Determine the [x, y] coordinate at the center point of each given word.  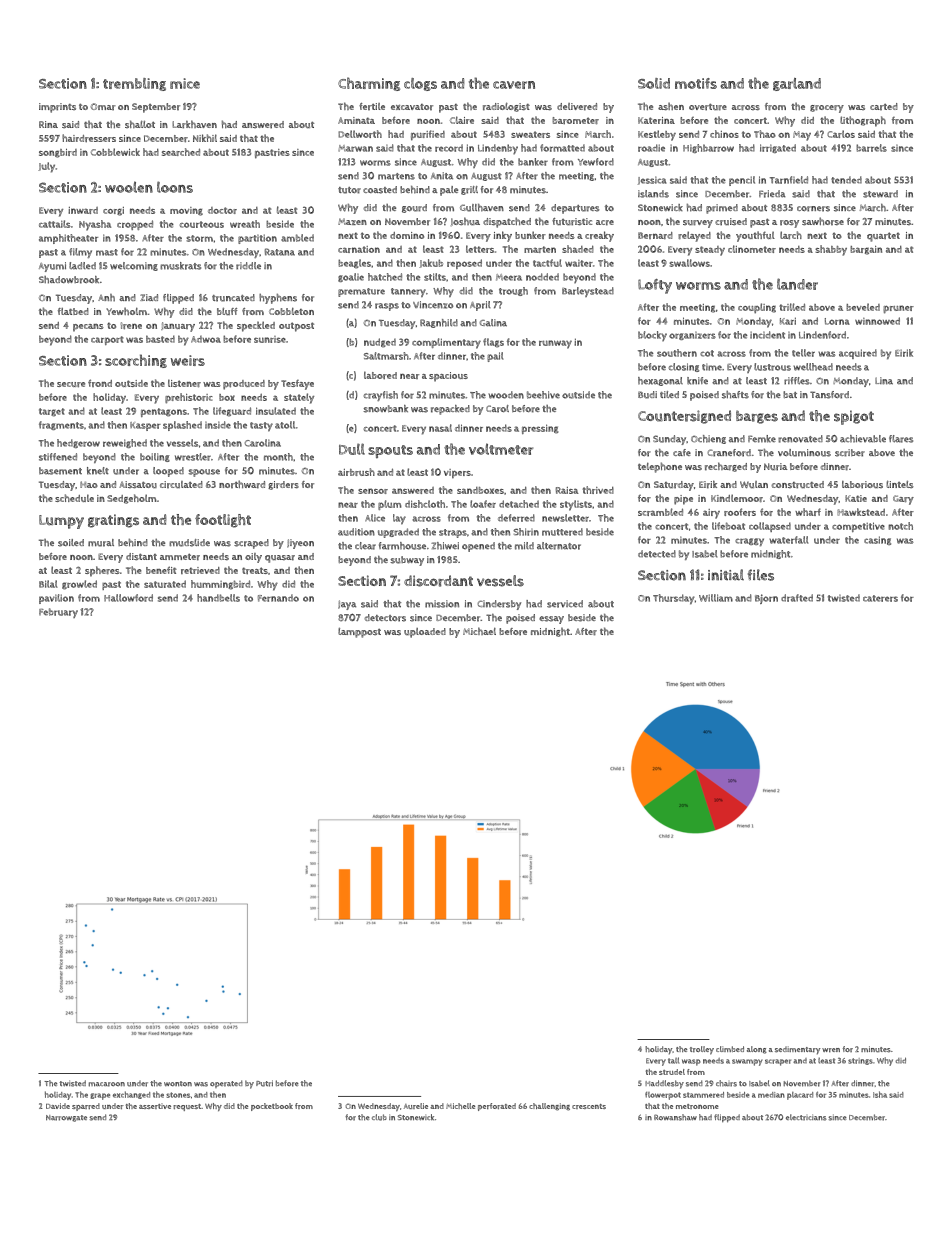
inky [503, 236]
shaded [578, 249]
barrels [871, 148]
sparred [86, 1107]
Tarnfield [789, 180]
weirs [188, 360]
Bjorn [766, 599]
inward [83, 210]
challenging [549, 1107]
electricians [806, 1117]
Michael [479, 631]
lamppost [359, 633]
